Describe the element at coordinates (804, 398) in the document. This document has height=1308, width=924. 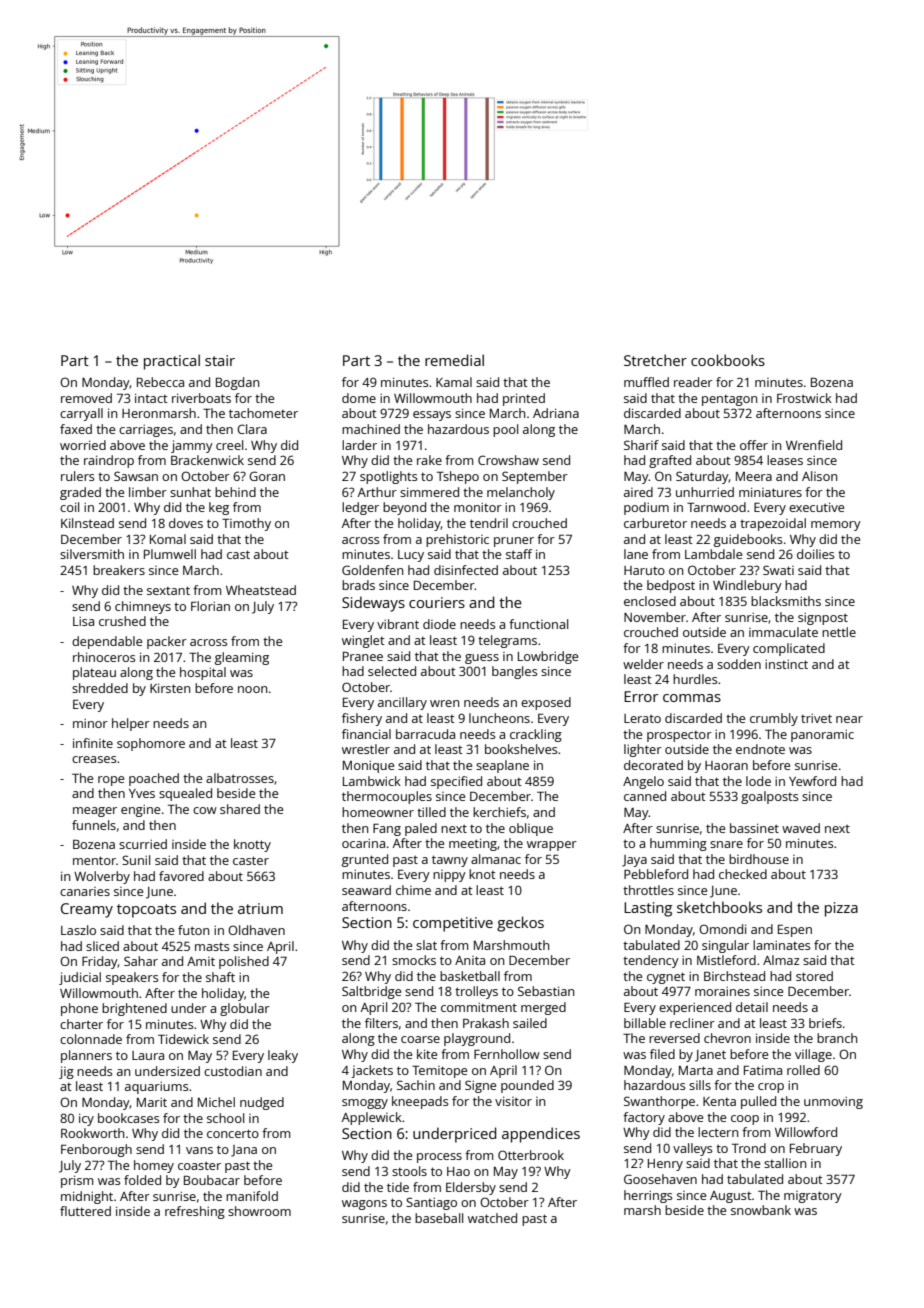
I see `Frostwick` at that location.
